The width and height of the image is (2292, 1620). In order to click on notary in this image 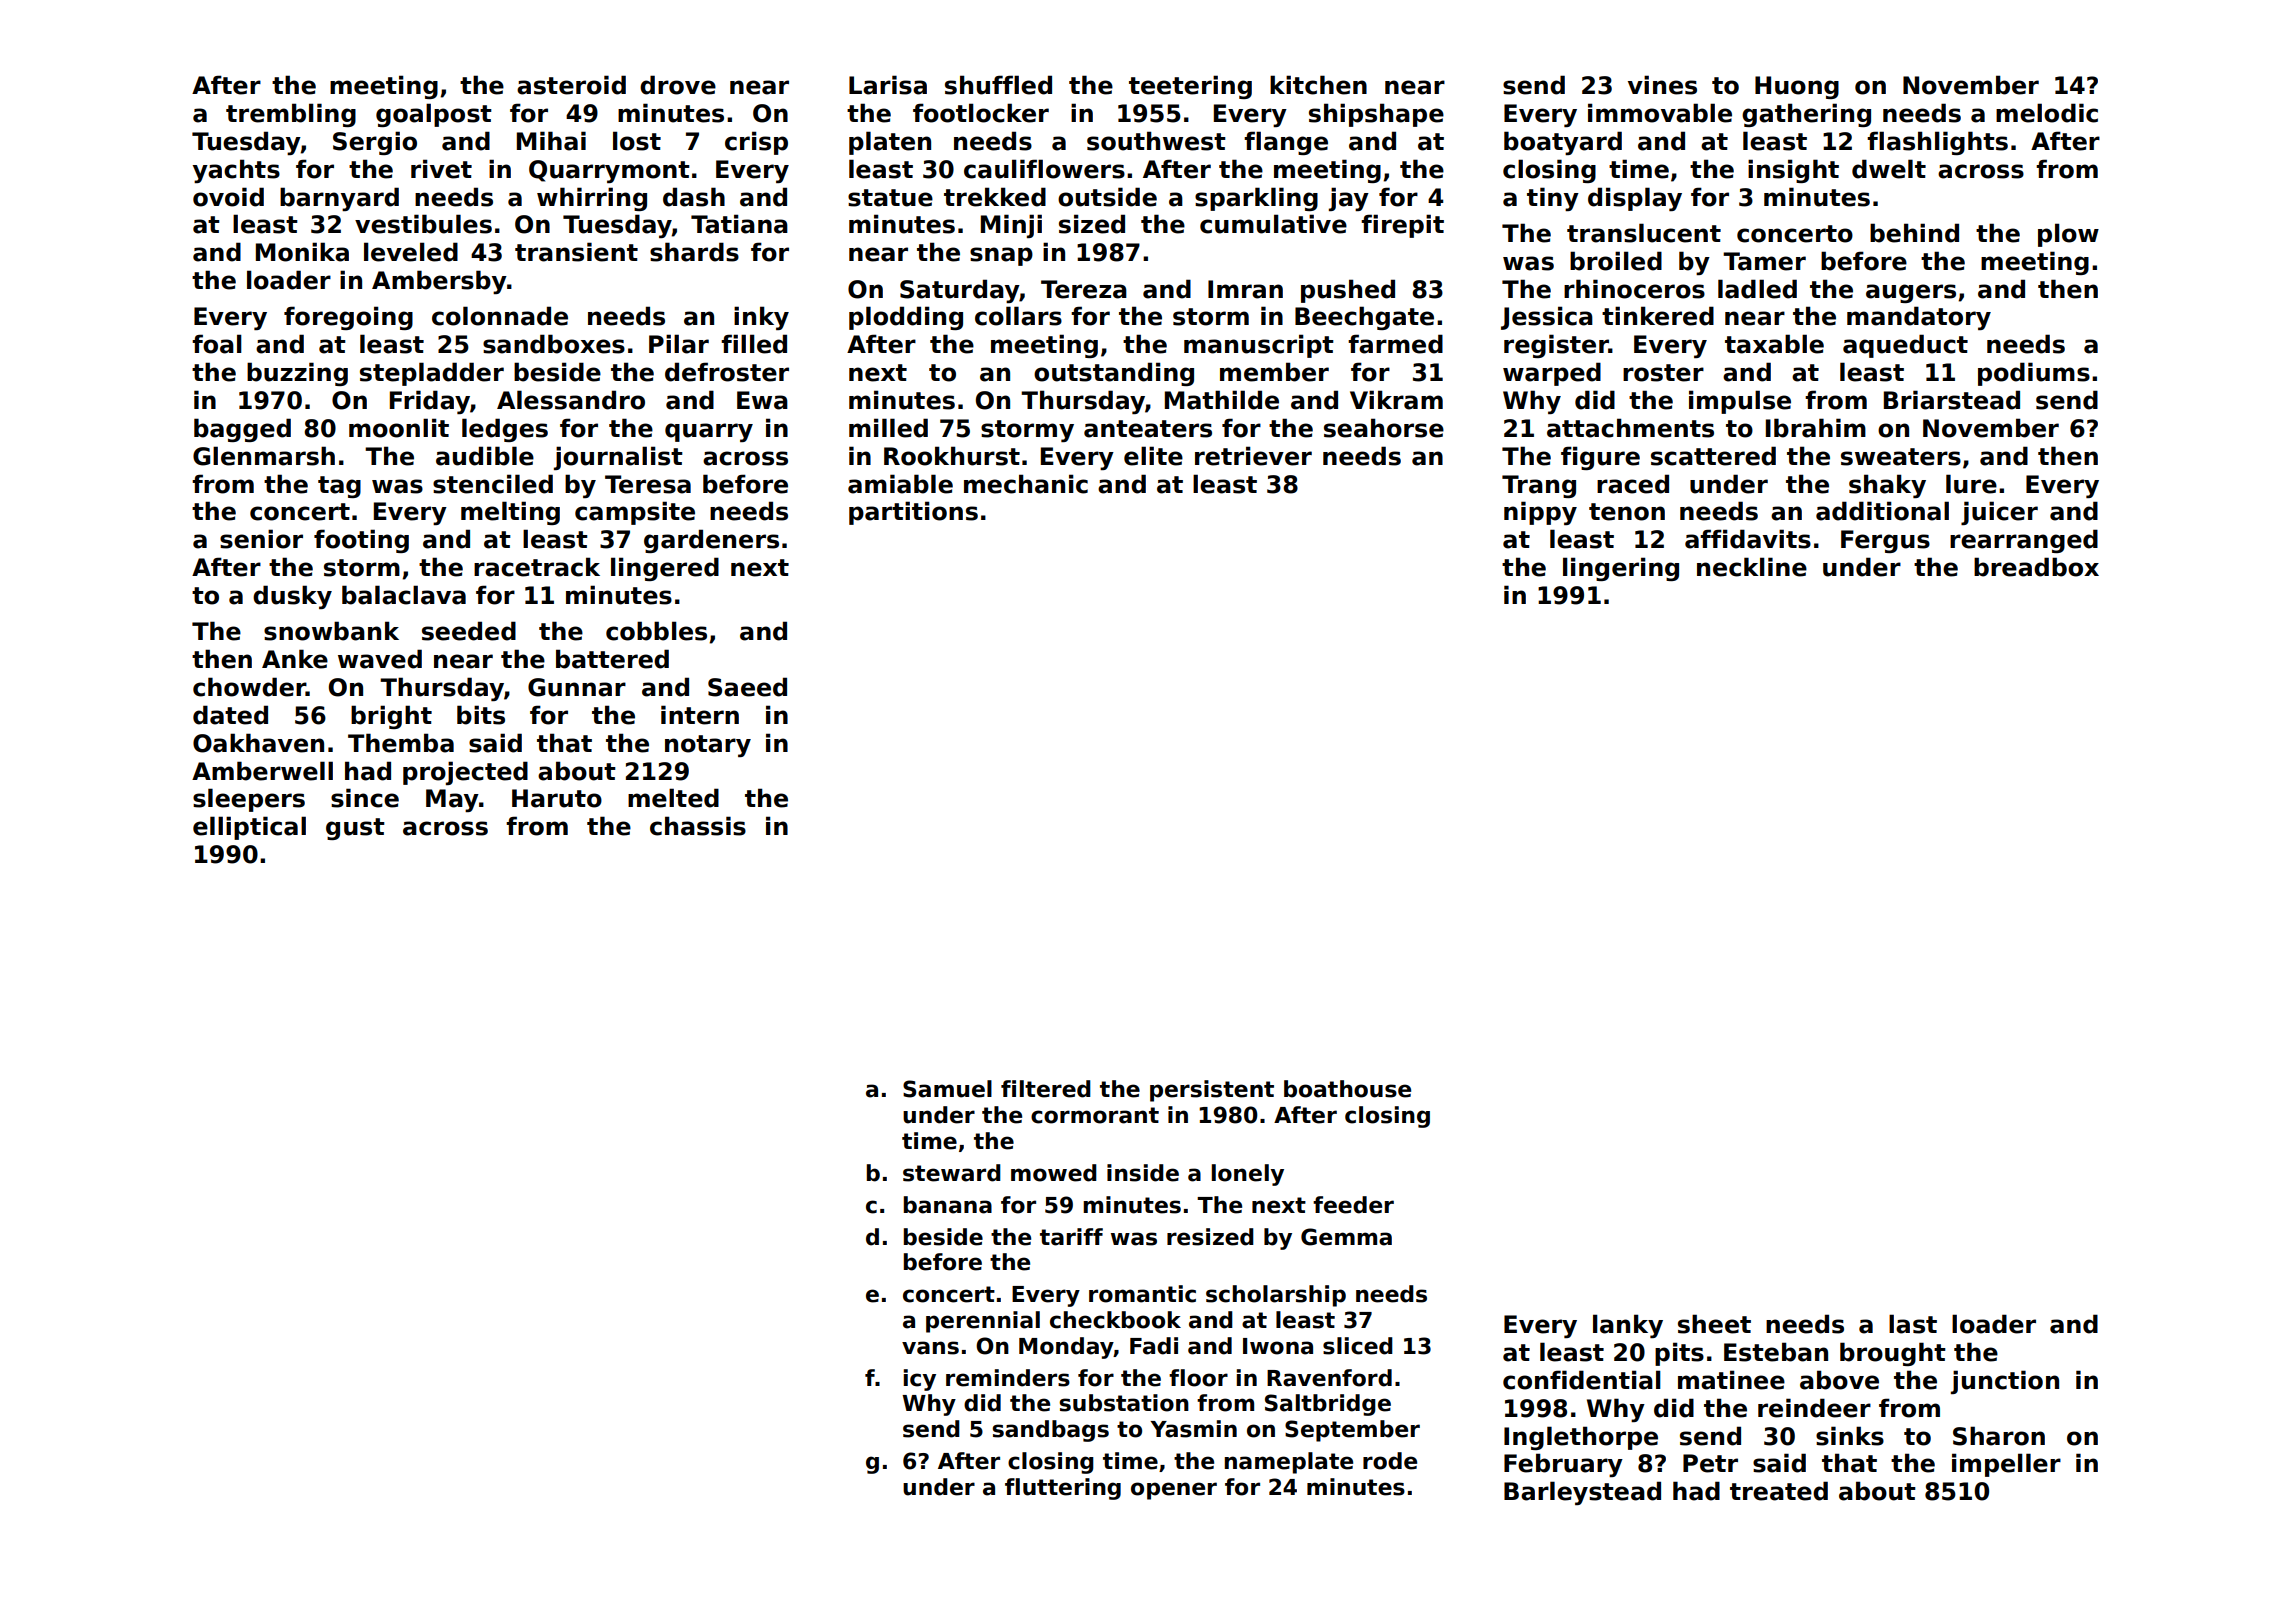, I will do `click(708, 746)`.
